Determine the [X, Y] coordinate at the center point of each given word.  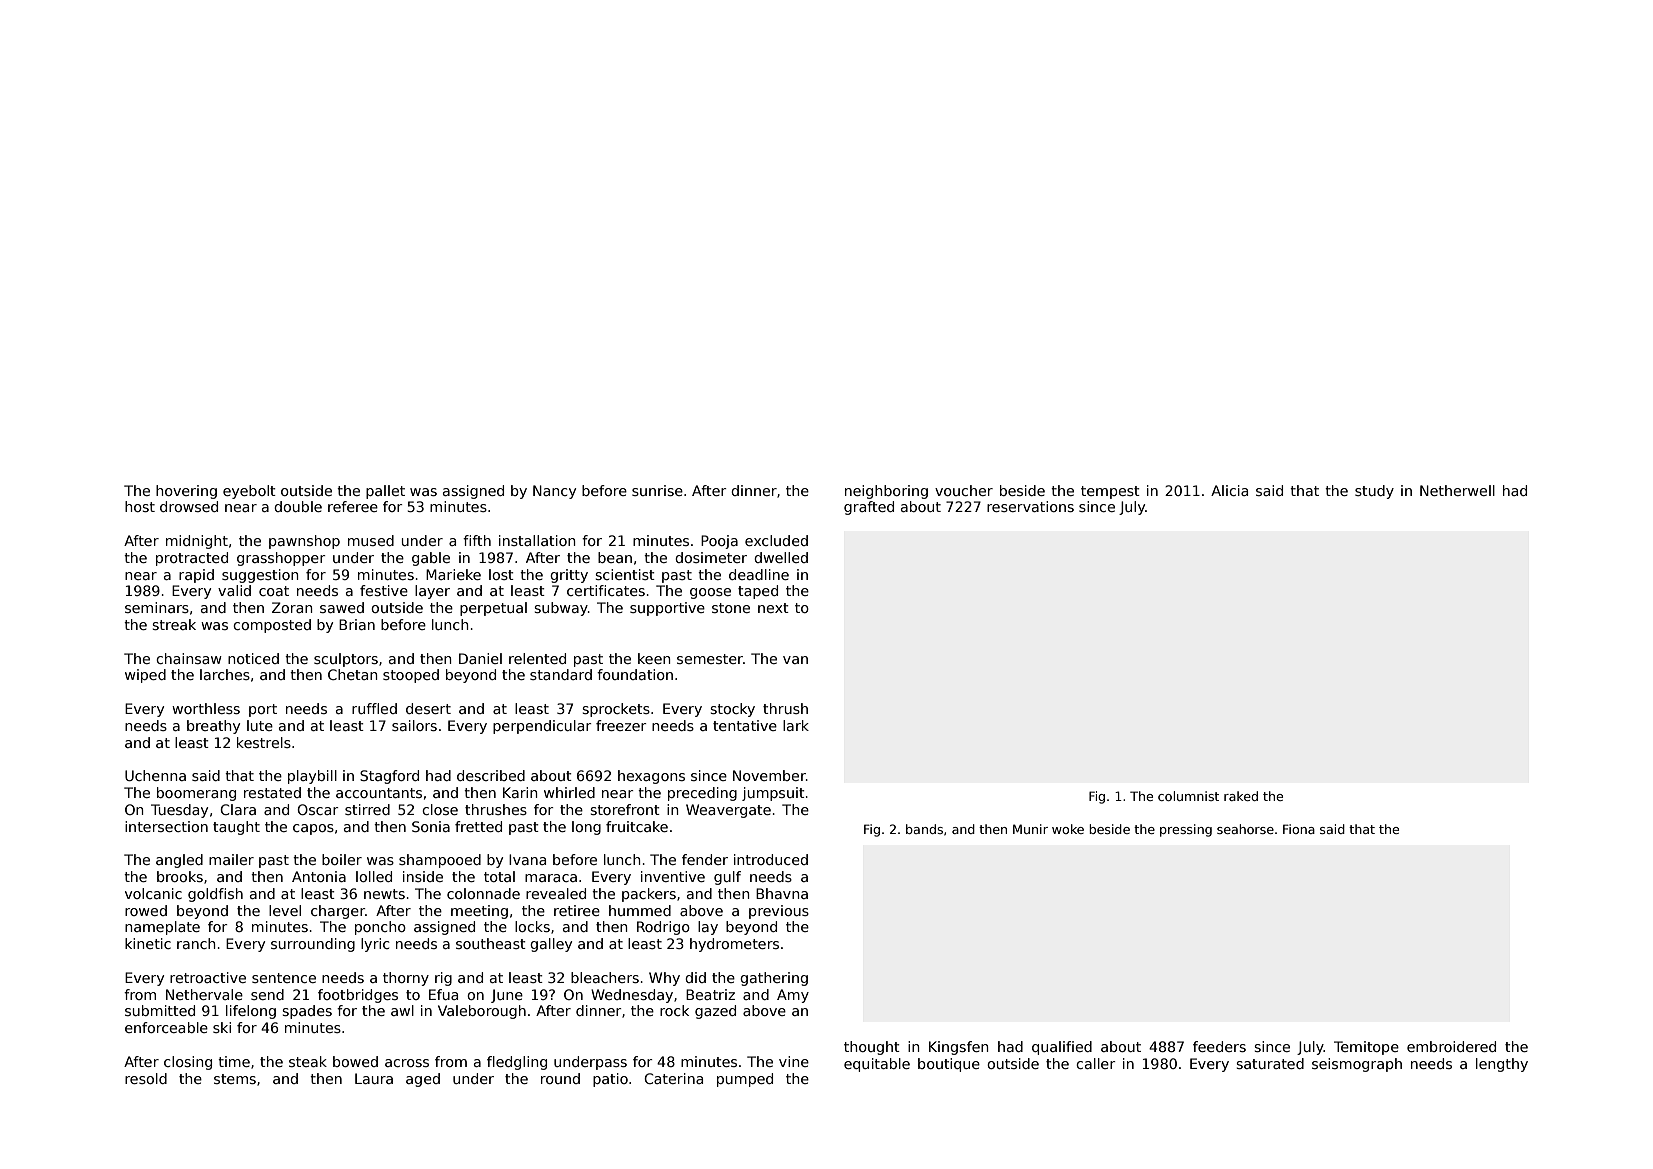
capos [313, 829]
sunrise [657, 490]
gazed [715, 1012]
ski [222, 1027]
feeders [1219, 1046]
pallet [385, 492]
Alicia [1229, 490]
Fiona [1299, 829]
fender [705, 859]
